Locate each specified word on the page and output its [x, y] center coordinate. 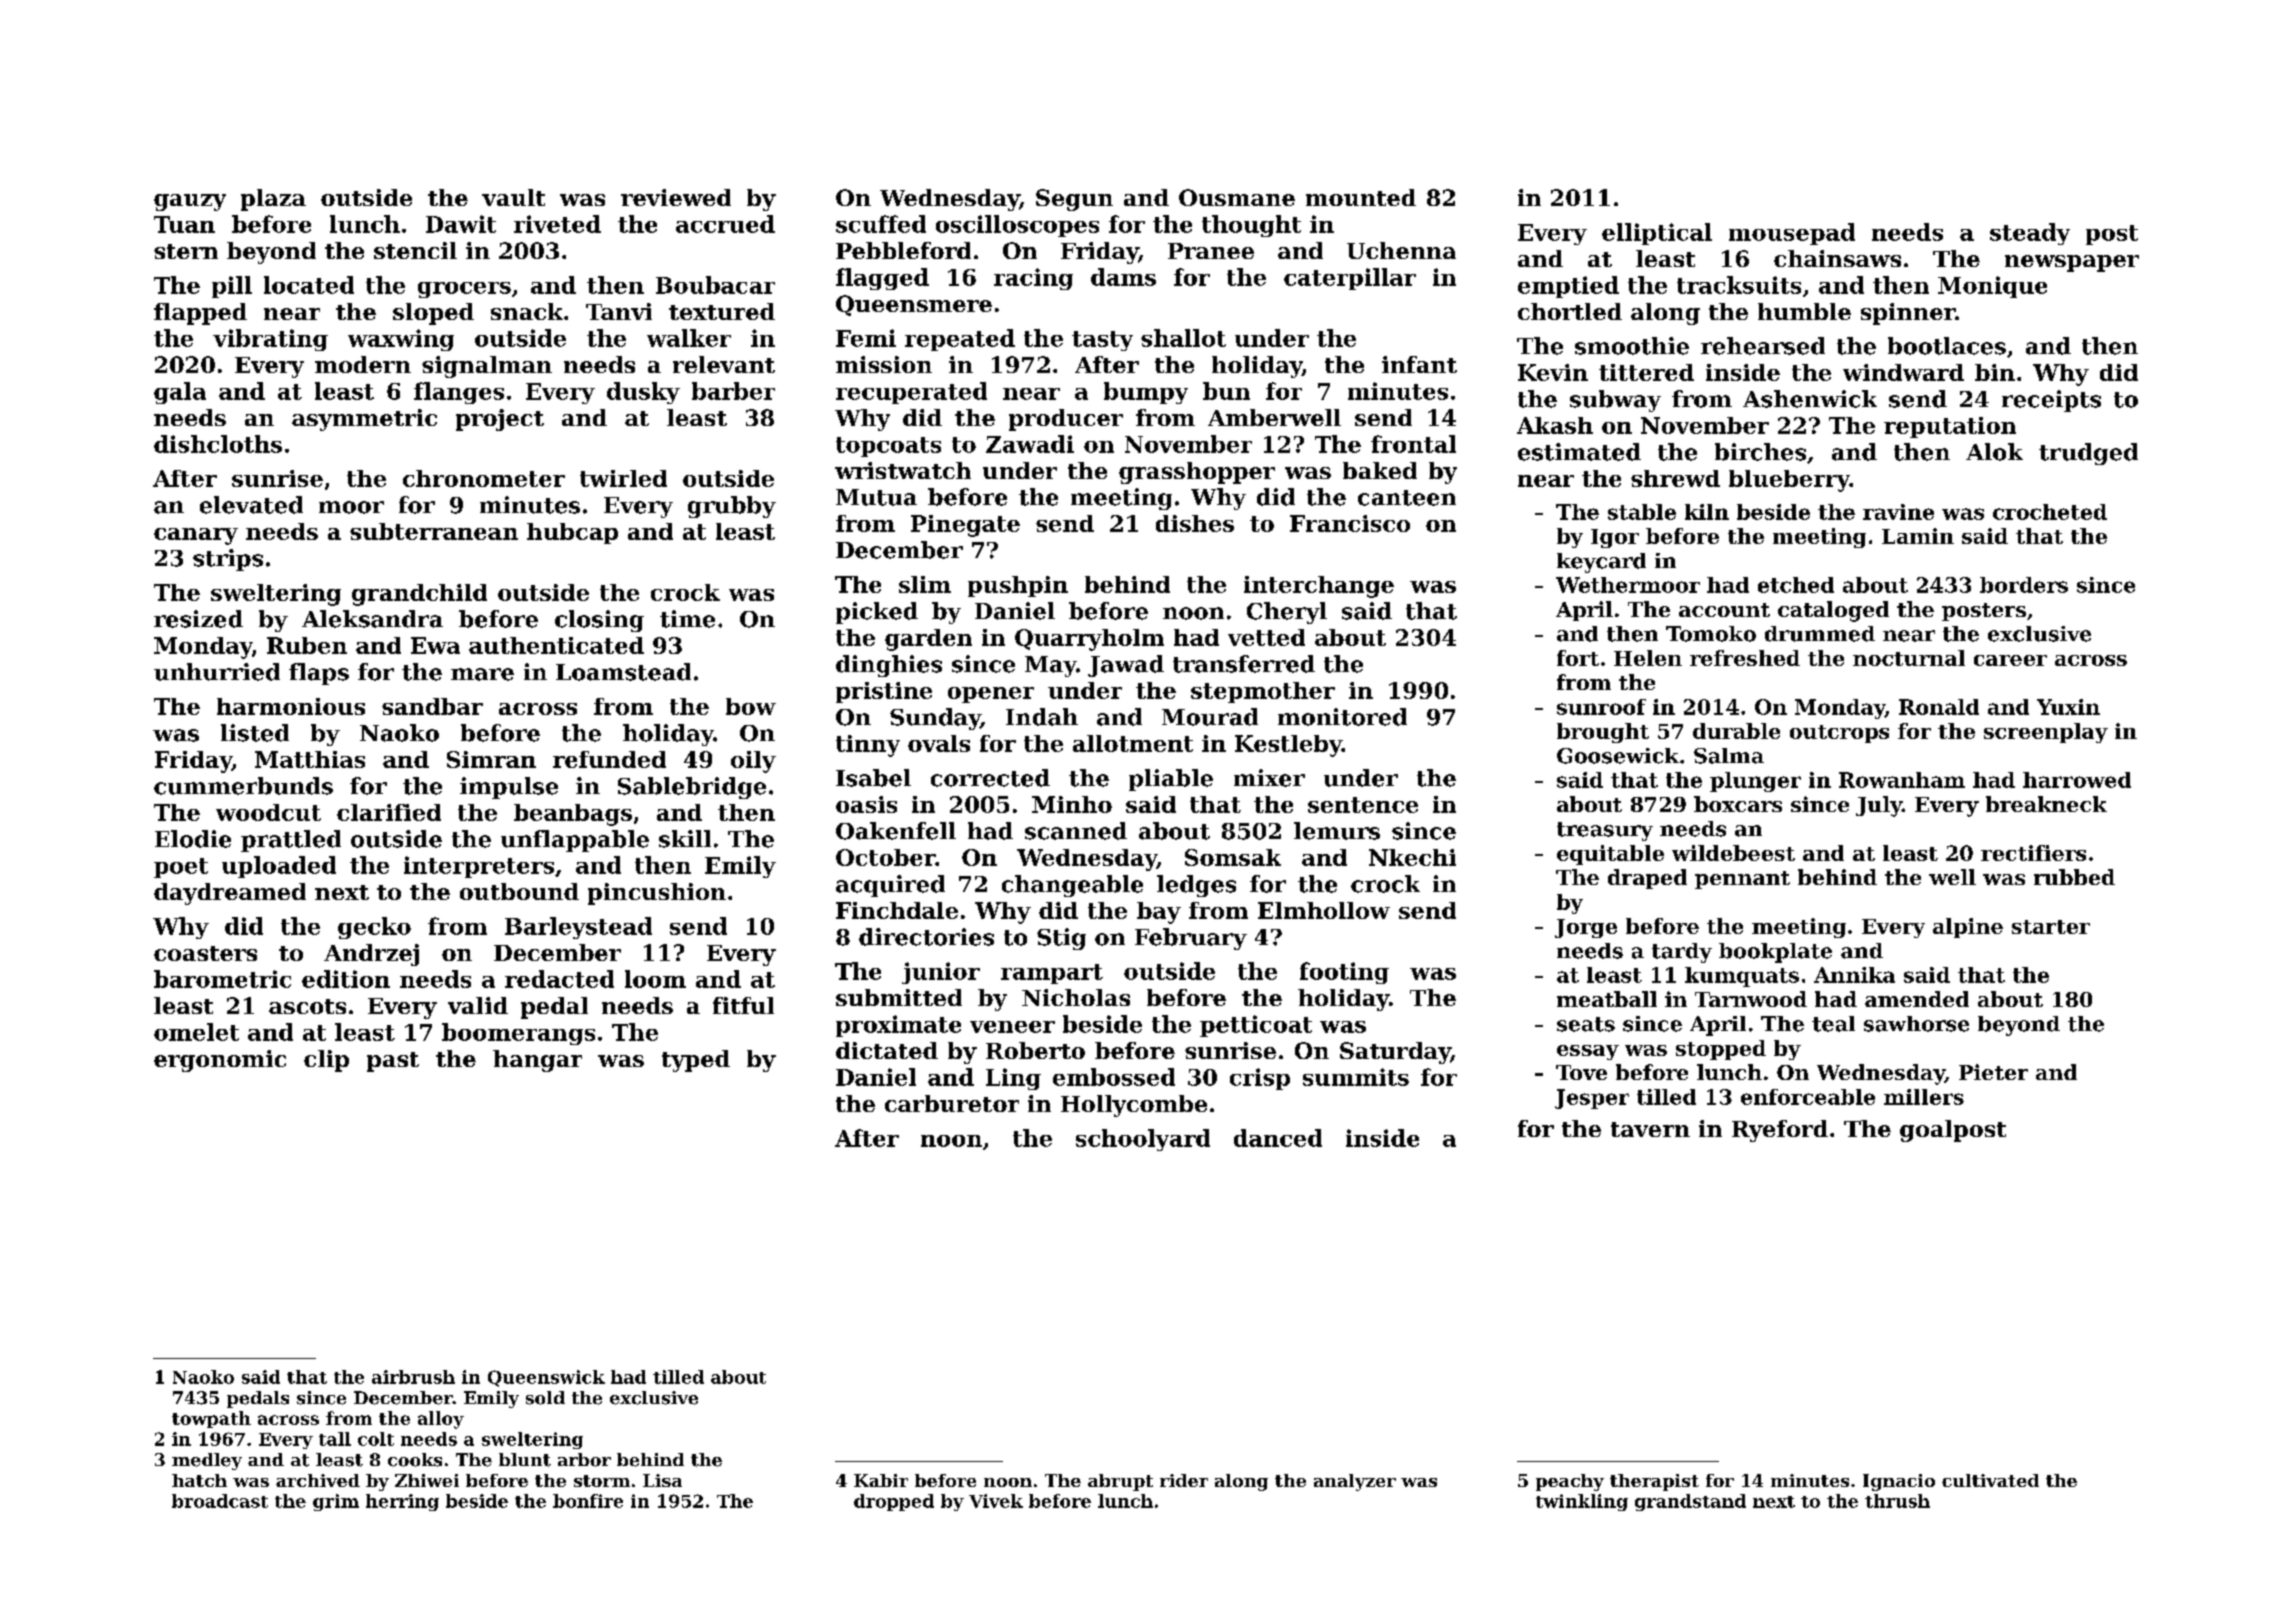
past [393, 1062]
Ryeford [1780, 1131]
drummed [1820, 634]
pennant [1742, 880]
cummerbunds [243, 786]
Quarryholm [1089, 640]
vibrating [270, 340]
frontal [1413, 444]
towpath [211, 1419]
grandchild [419, 595]
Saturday [1395, 1053]
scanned [1076, 831]
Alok [1994, 452]
